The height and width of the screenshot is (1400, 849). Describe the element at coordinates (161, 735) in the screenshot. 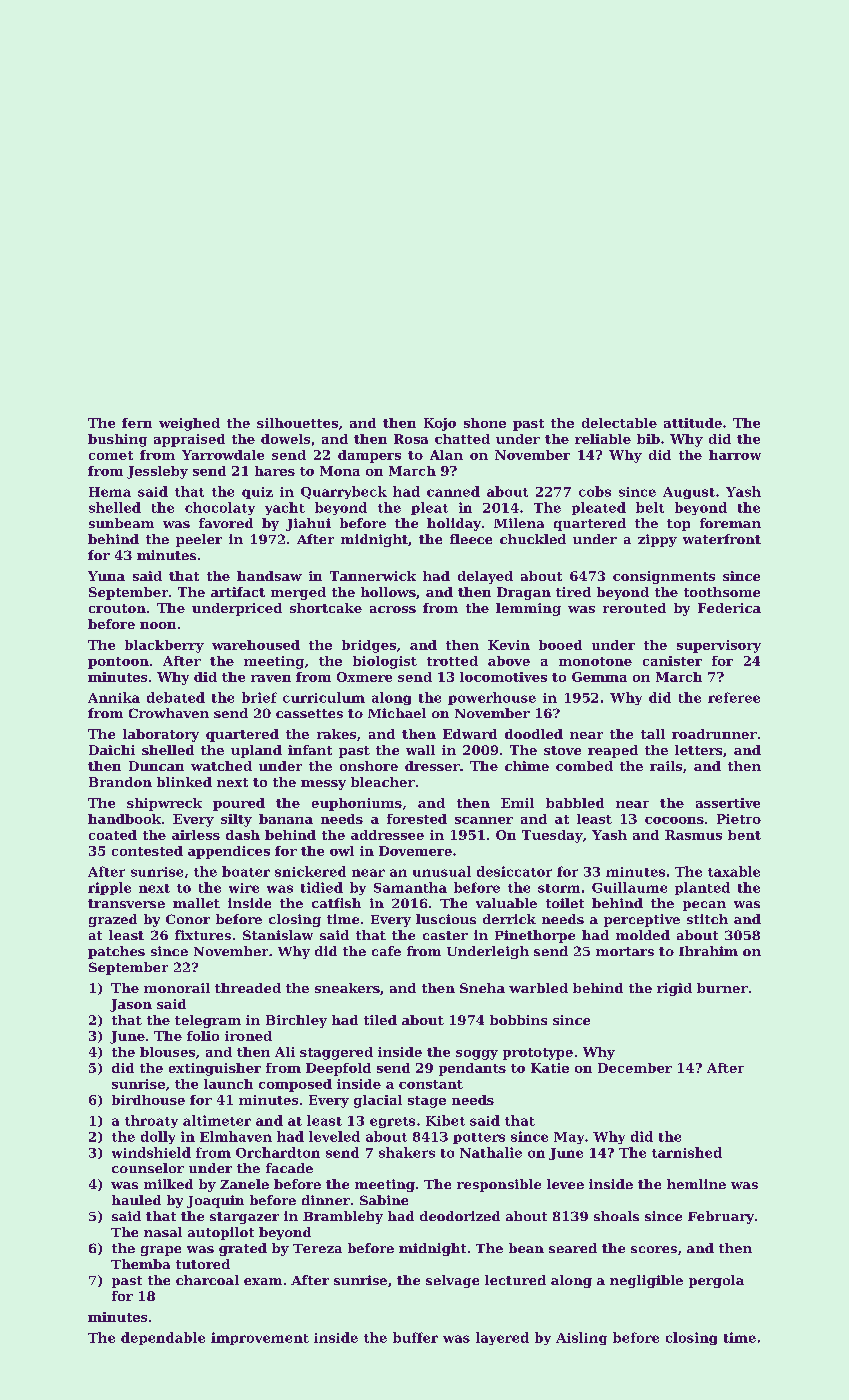

I see `laboratory` at that location.
